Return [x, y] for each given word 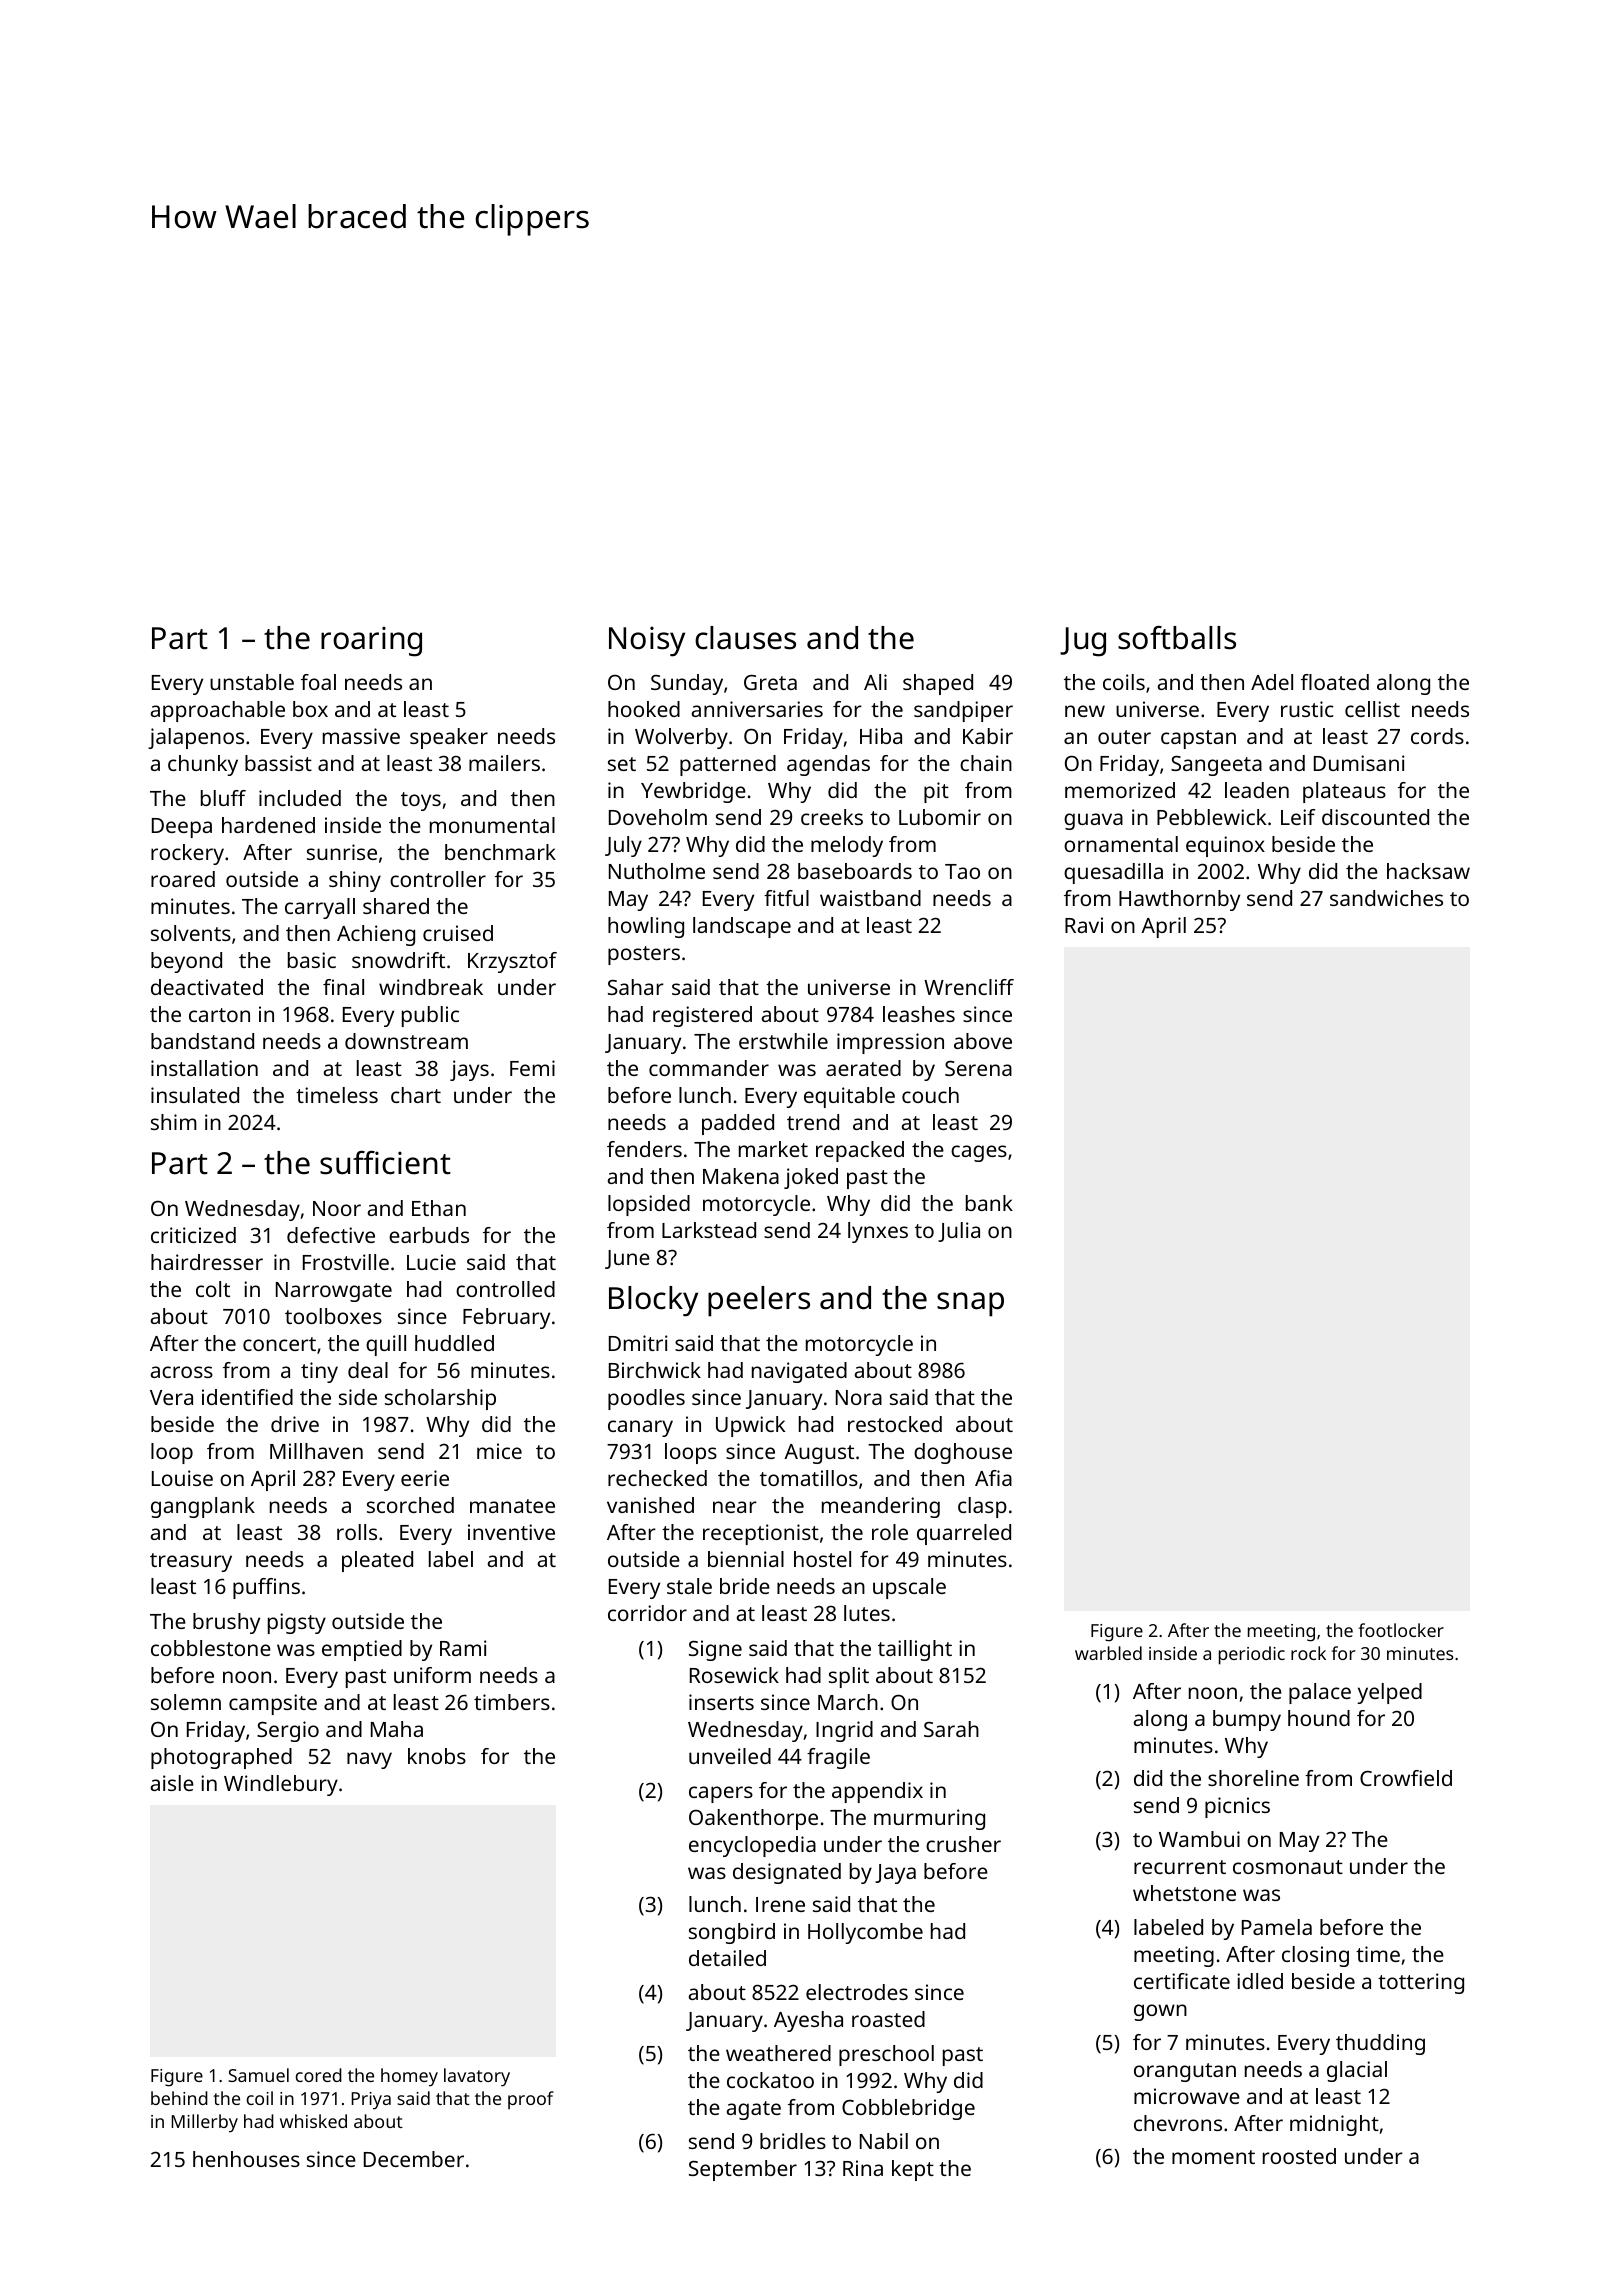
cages [979, 1153]
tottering [1421, 1983]
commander [709, 1068]
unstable [252, 682]
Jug [1083, 642]
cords [1437, 736]
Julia [959, 1232]
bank [989, 1203]
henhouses [246, 2159]
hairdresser [207, 1262]
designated [787, 1873]
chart [416, 1095]
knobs [437, 1756]
